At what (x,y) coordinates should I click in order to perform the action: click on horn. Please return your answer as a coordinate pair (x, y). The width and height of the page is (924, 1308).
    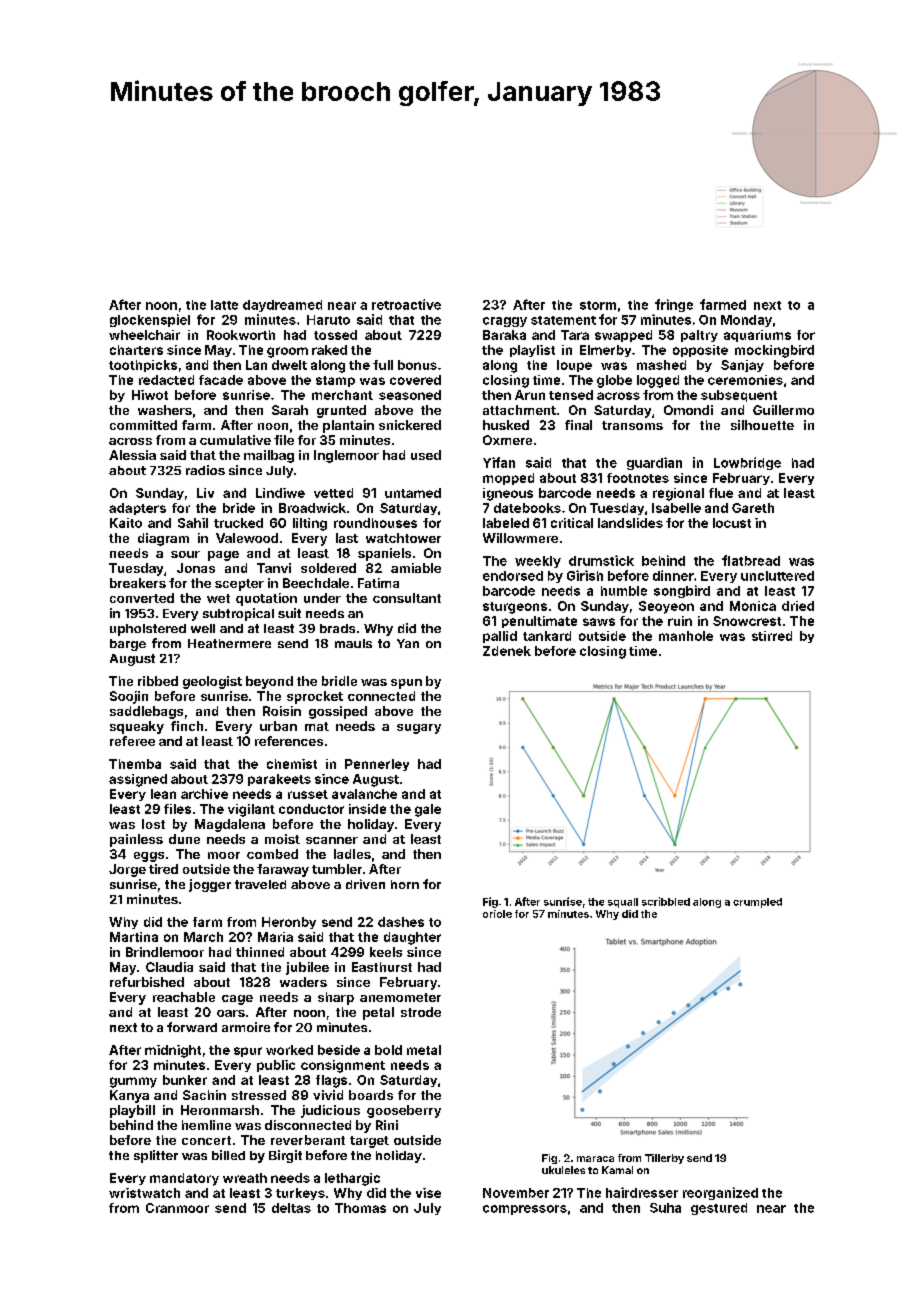
    Looking at the image, I should click on (405, 884).
